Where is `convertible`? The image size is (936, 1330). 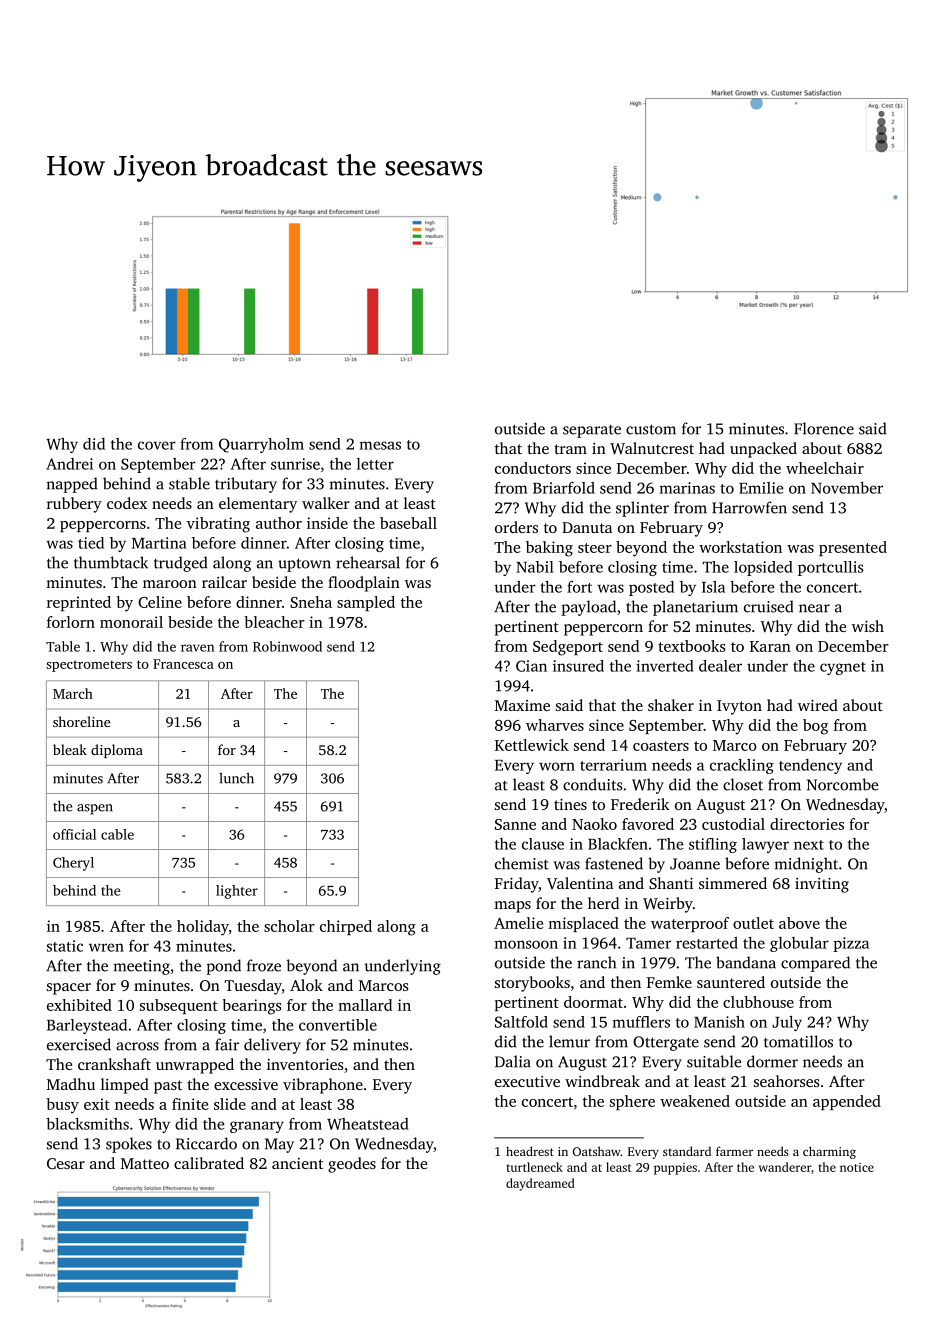 convertible is located at coordinates (338, 1025).
